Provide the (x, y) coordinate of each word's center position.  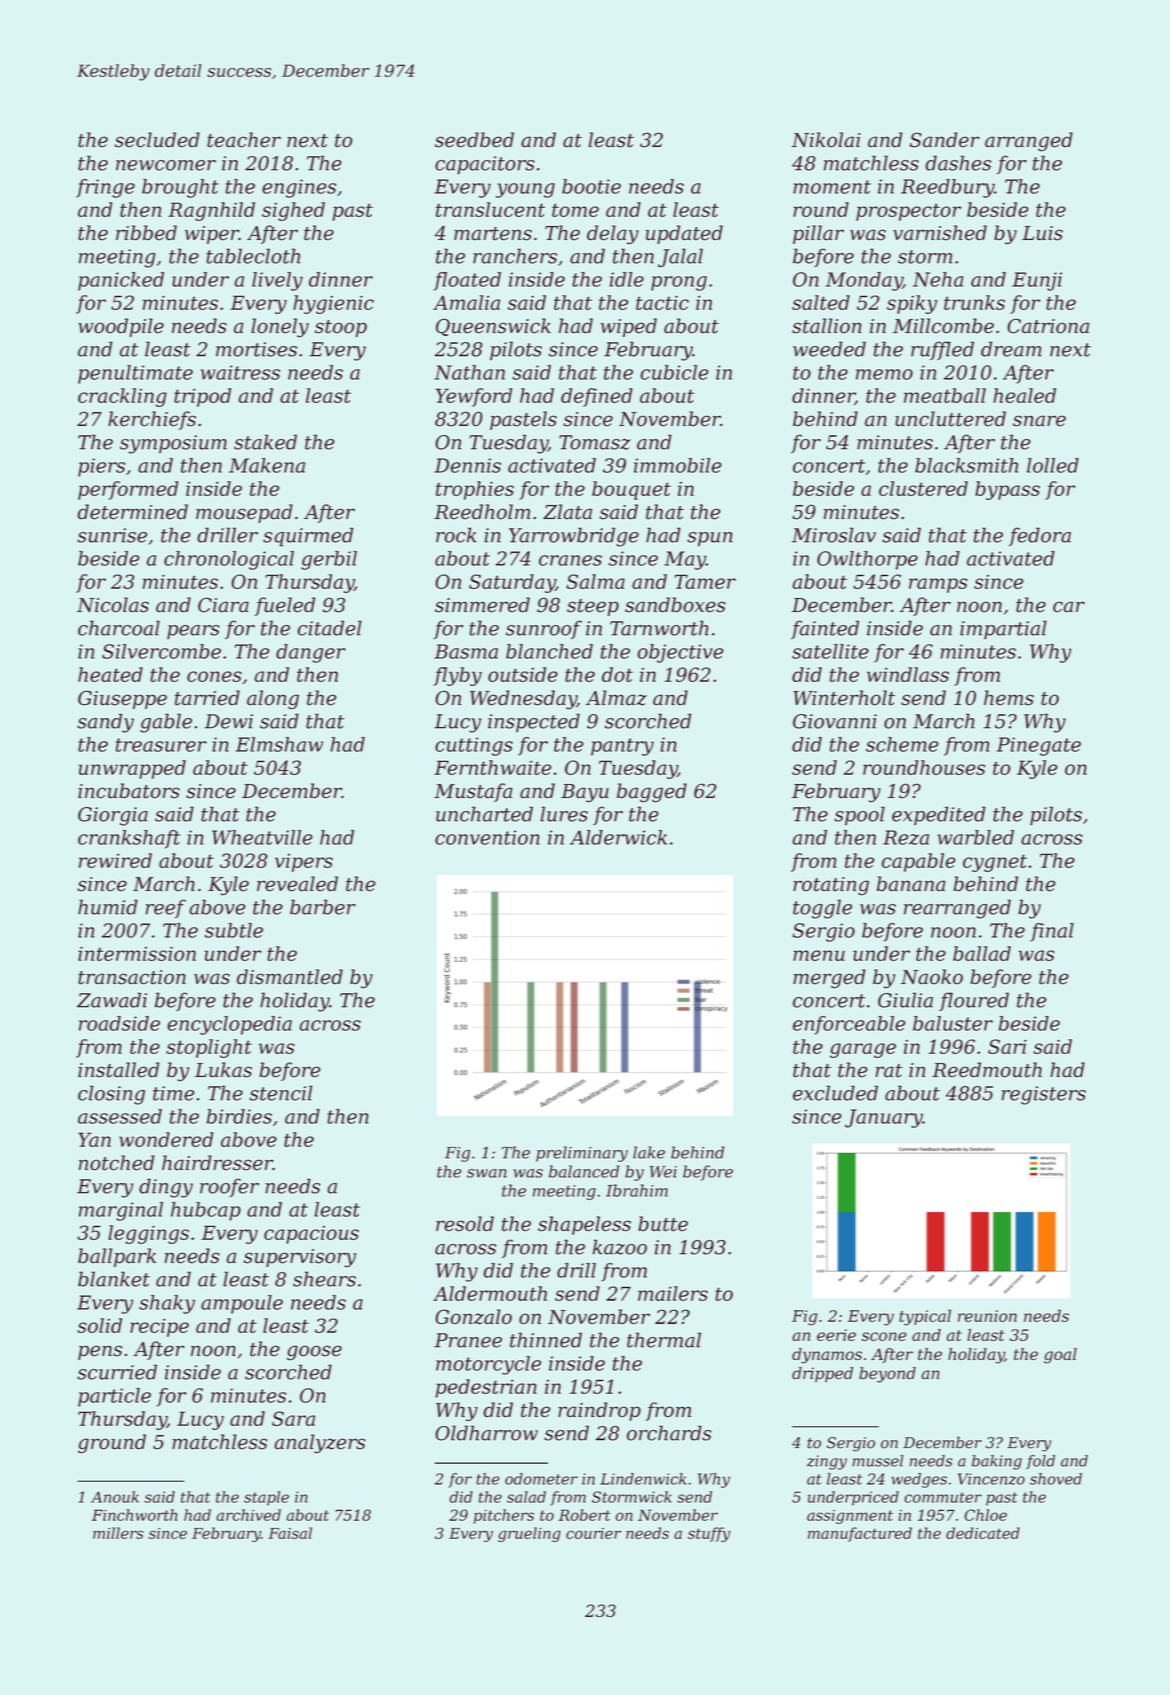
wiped (629, 327)
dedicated (983, 1533)
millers (118, 1533)
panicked (121, 281)
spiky (912, 304)
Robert (585, 1515)
